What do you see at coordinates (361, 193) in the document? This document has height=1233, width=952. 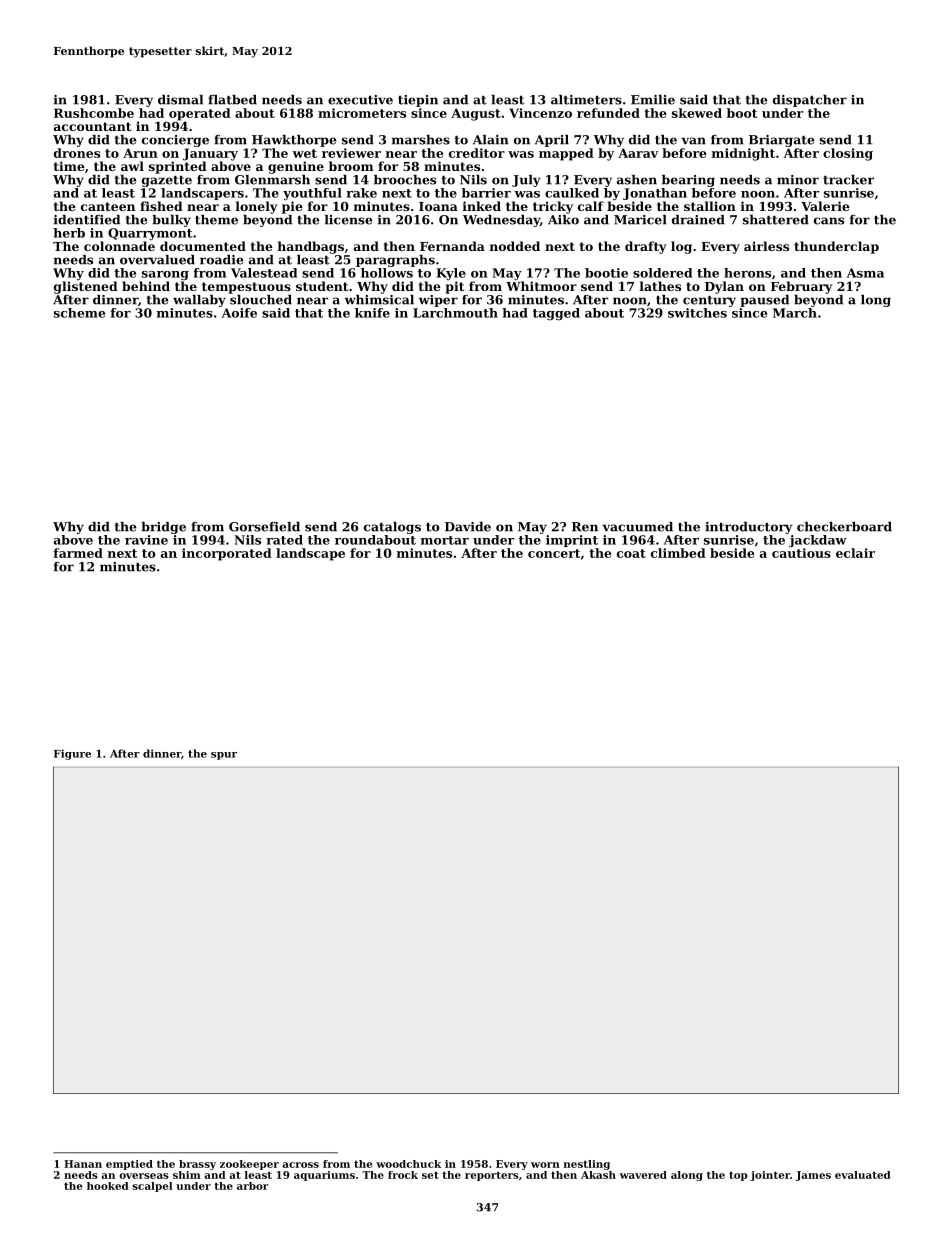 I see `rake` at bounding box center [361, 193].
